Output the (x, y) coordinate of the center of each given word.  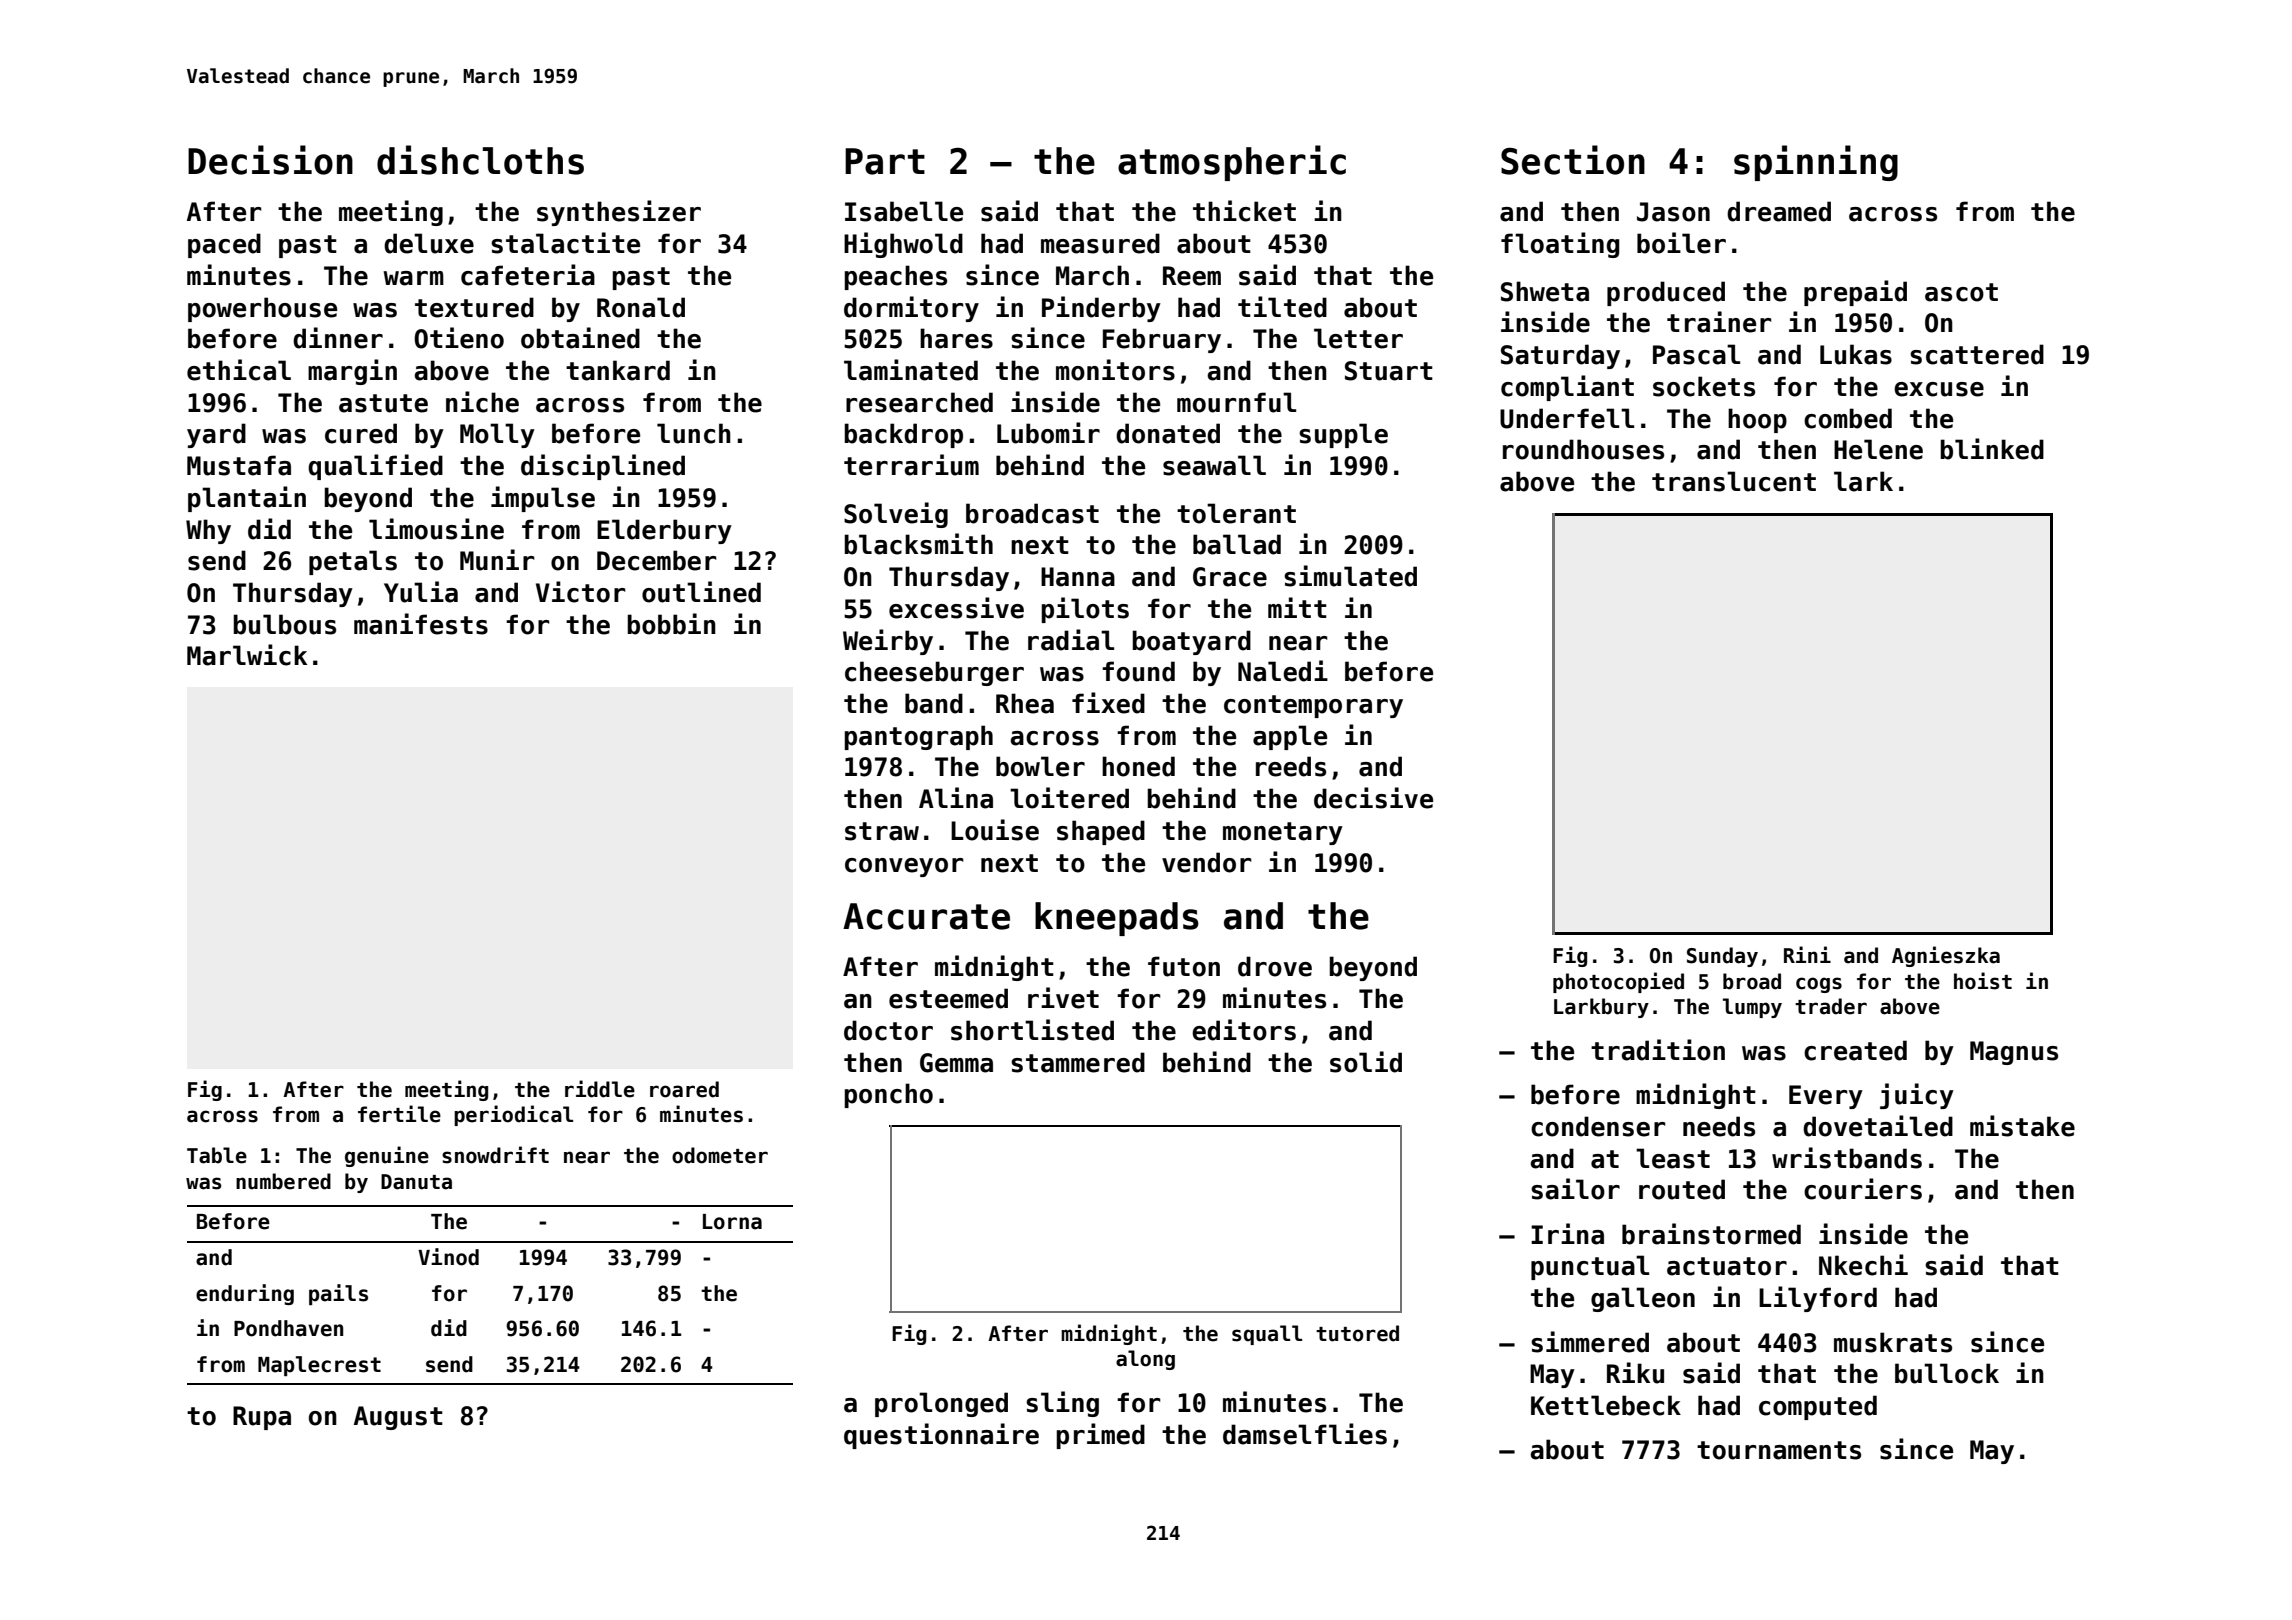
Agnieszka (1946, 956)
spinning (1816, 163)
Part (885, 161)
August (398, 1418)
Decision (270, 160)
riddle (600, 1089)
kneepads (1117, 919)
